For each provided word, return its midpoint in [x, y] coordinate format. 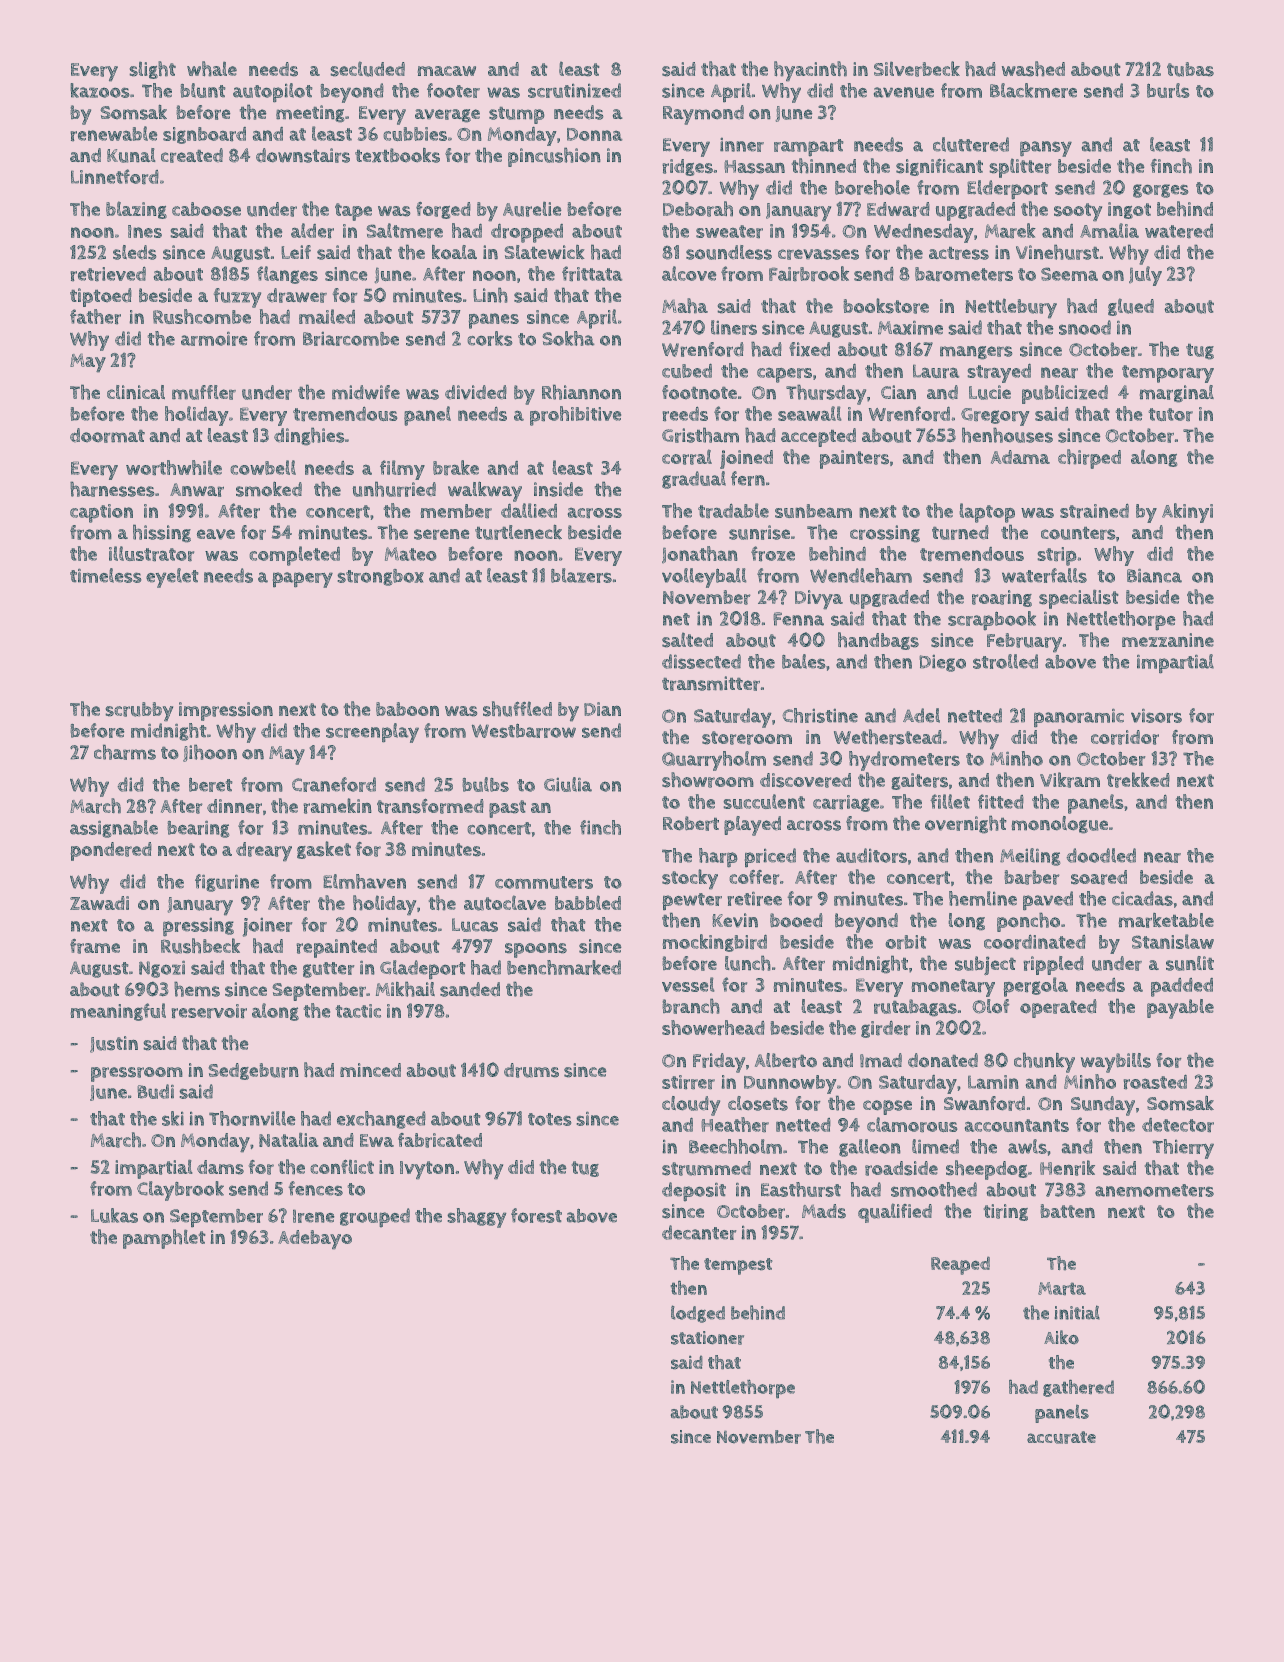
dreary [264, 852]
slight [152, 70]
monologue [1059, 825]
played [752, 826]
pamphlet [164, 1239]
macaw [446, 71]
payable [1180, 1009]
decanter [699, 1232]
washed [1033, 69]
